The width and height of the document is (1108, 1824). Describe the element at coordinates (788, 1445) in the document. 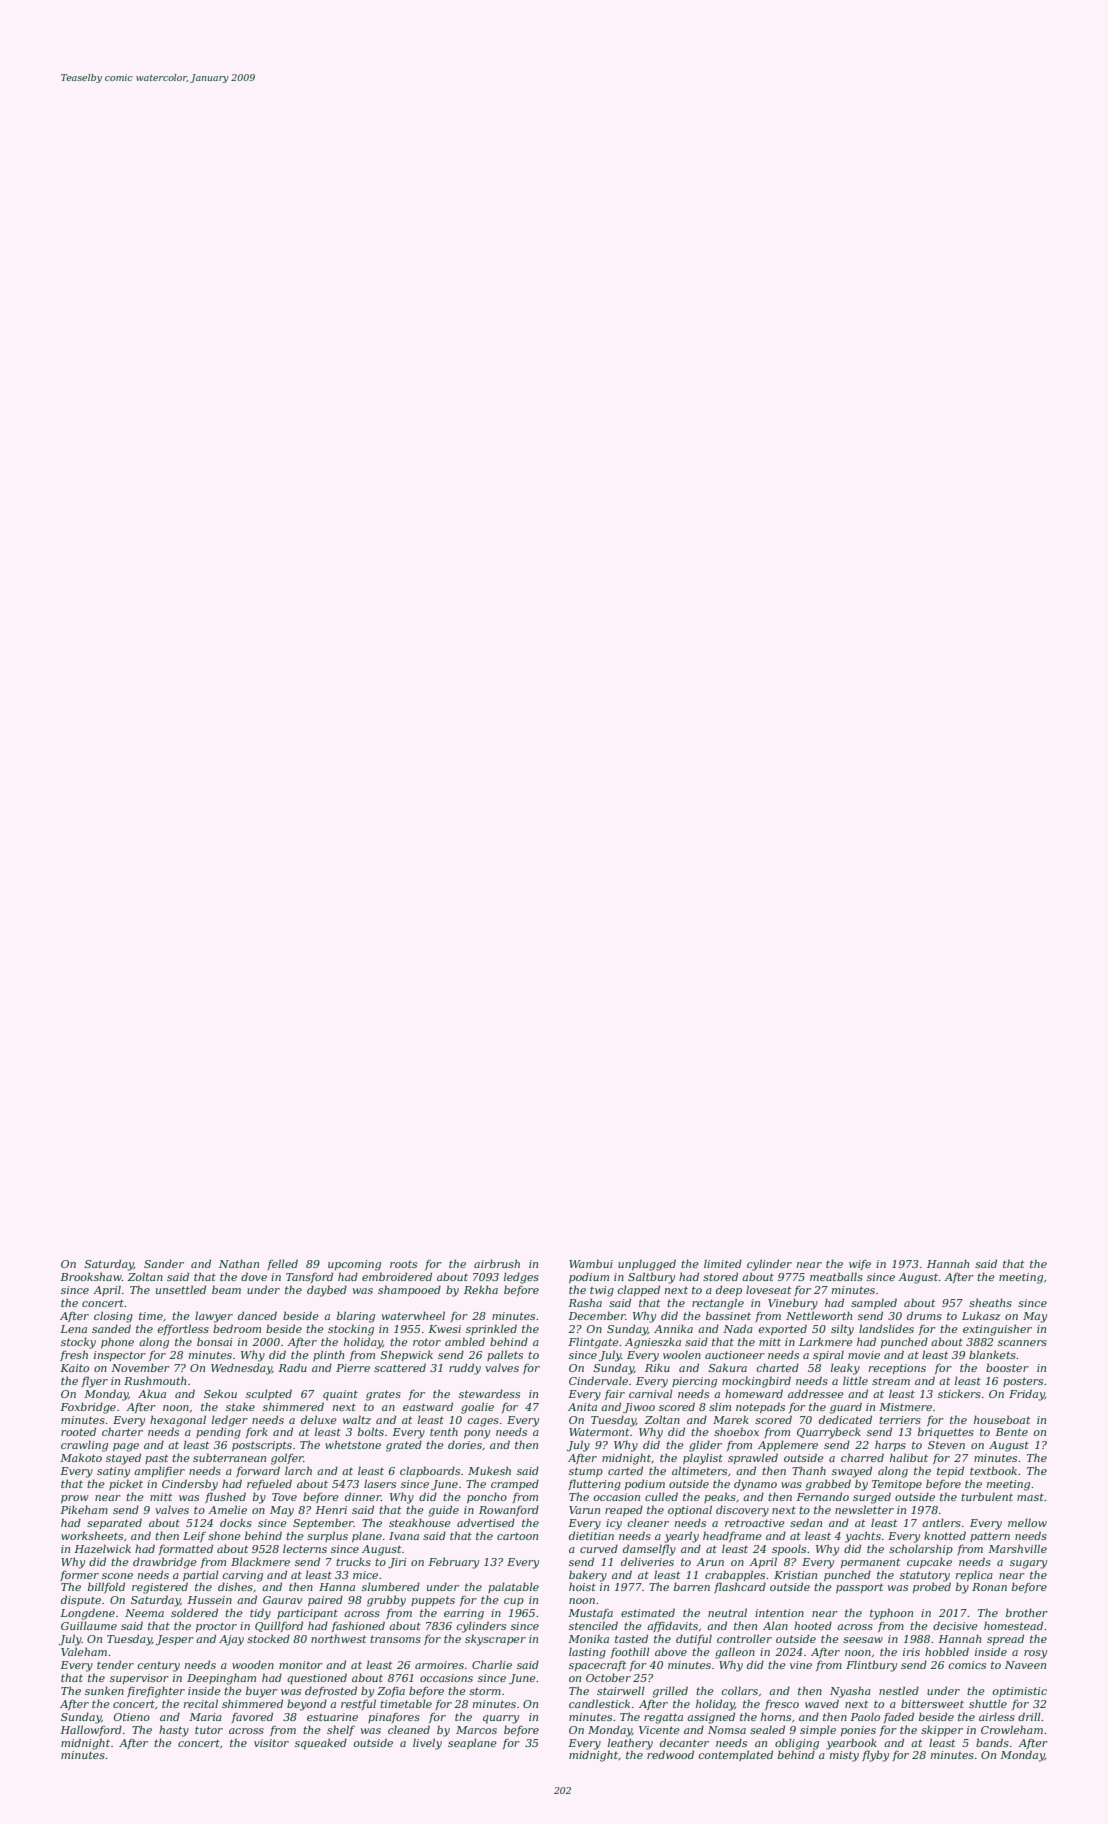

I see `Applemere` at that location.
